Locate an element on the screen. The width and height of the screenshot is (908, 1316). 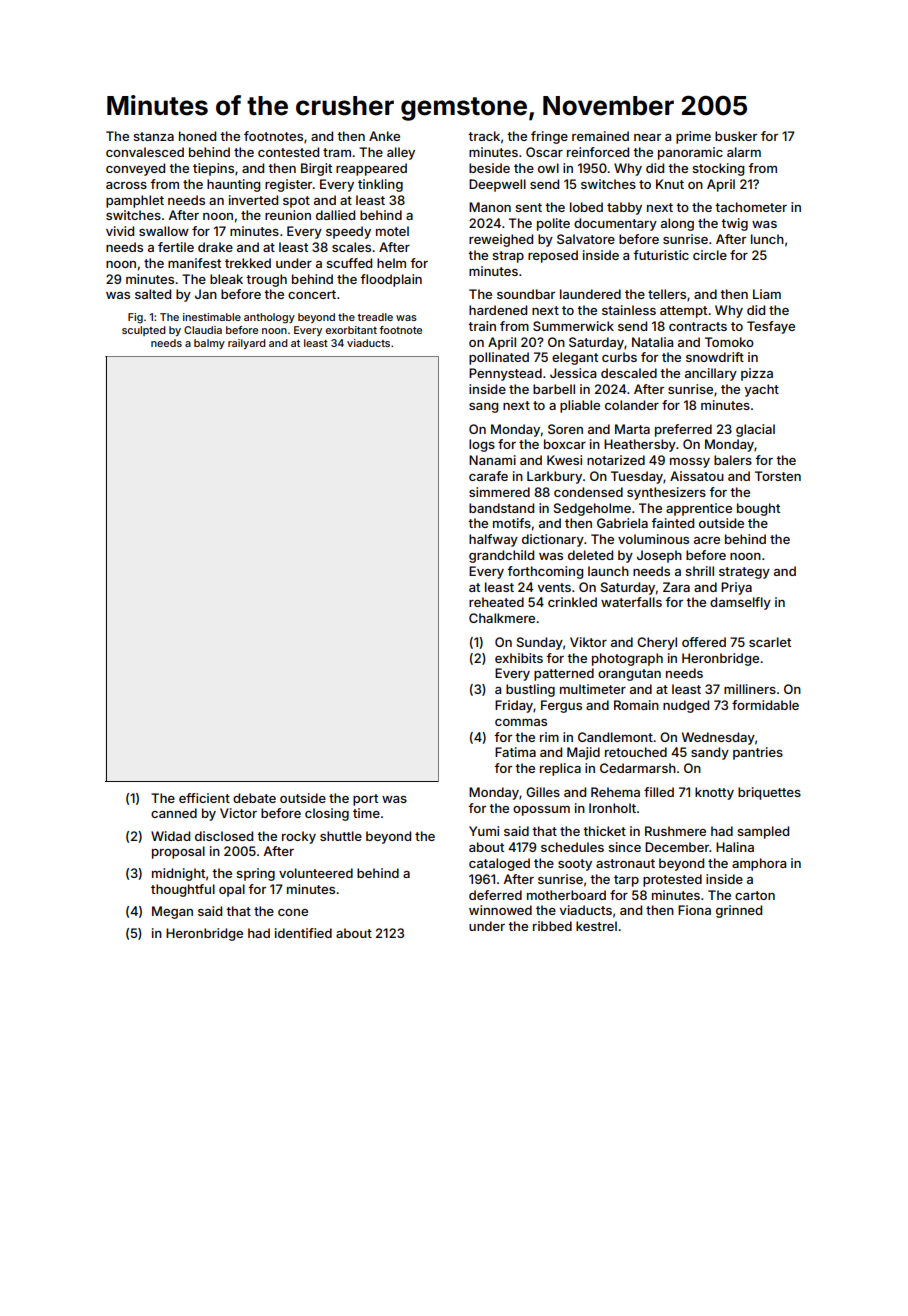
sang is located at coordinates (483, 408).
